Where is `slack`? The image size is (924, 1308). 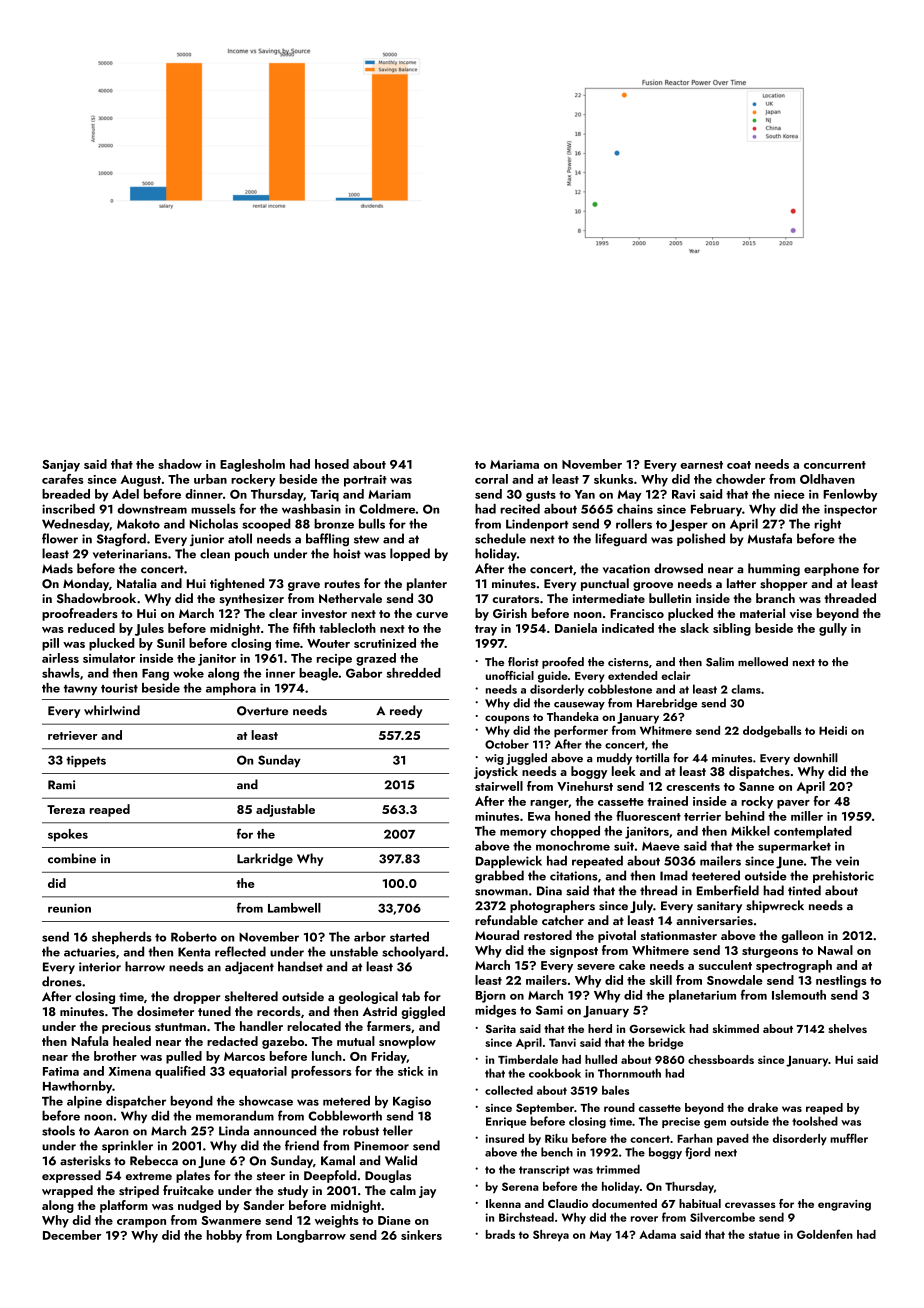 slack is located at coordinates (694, 628).
